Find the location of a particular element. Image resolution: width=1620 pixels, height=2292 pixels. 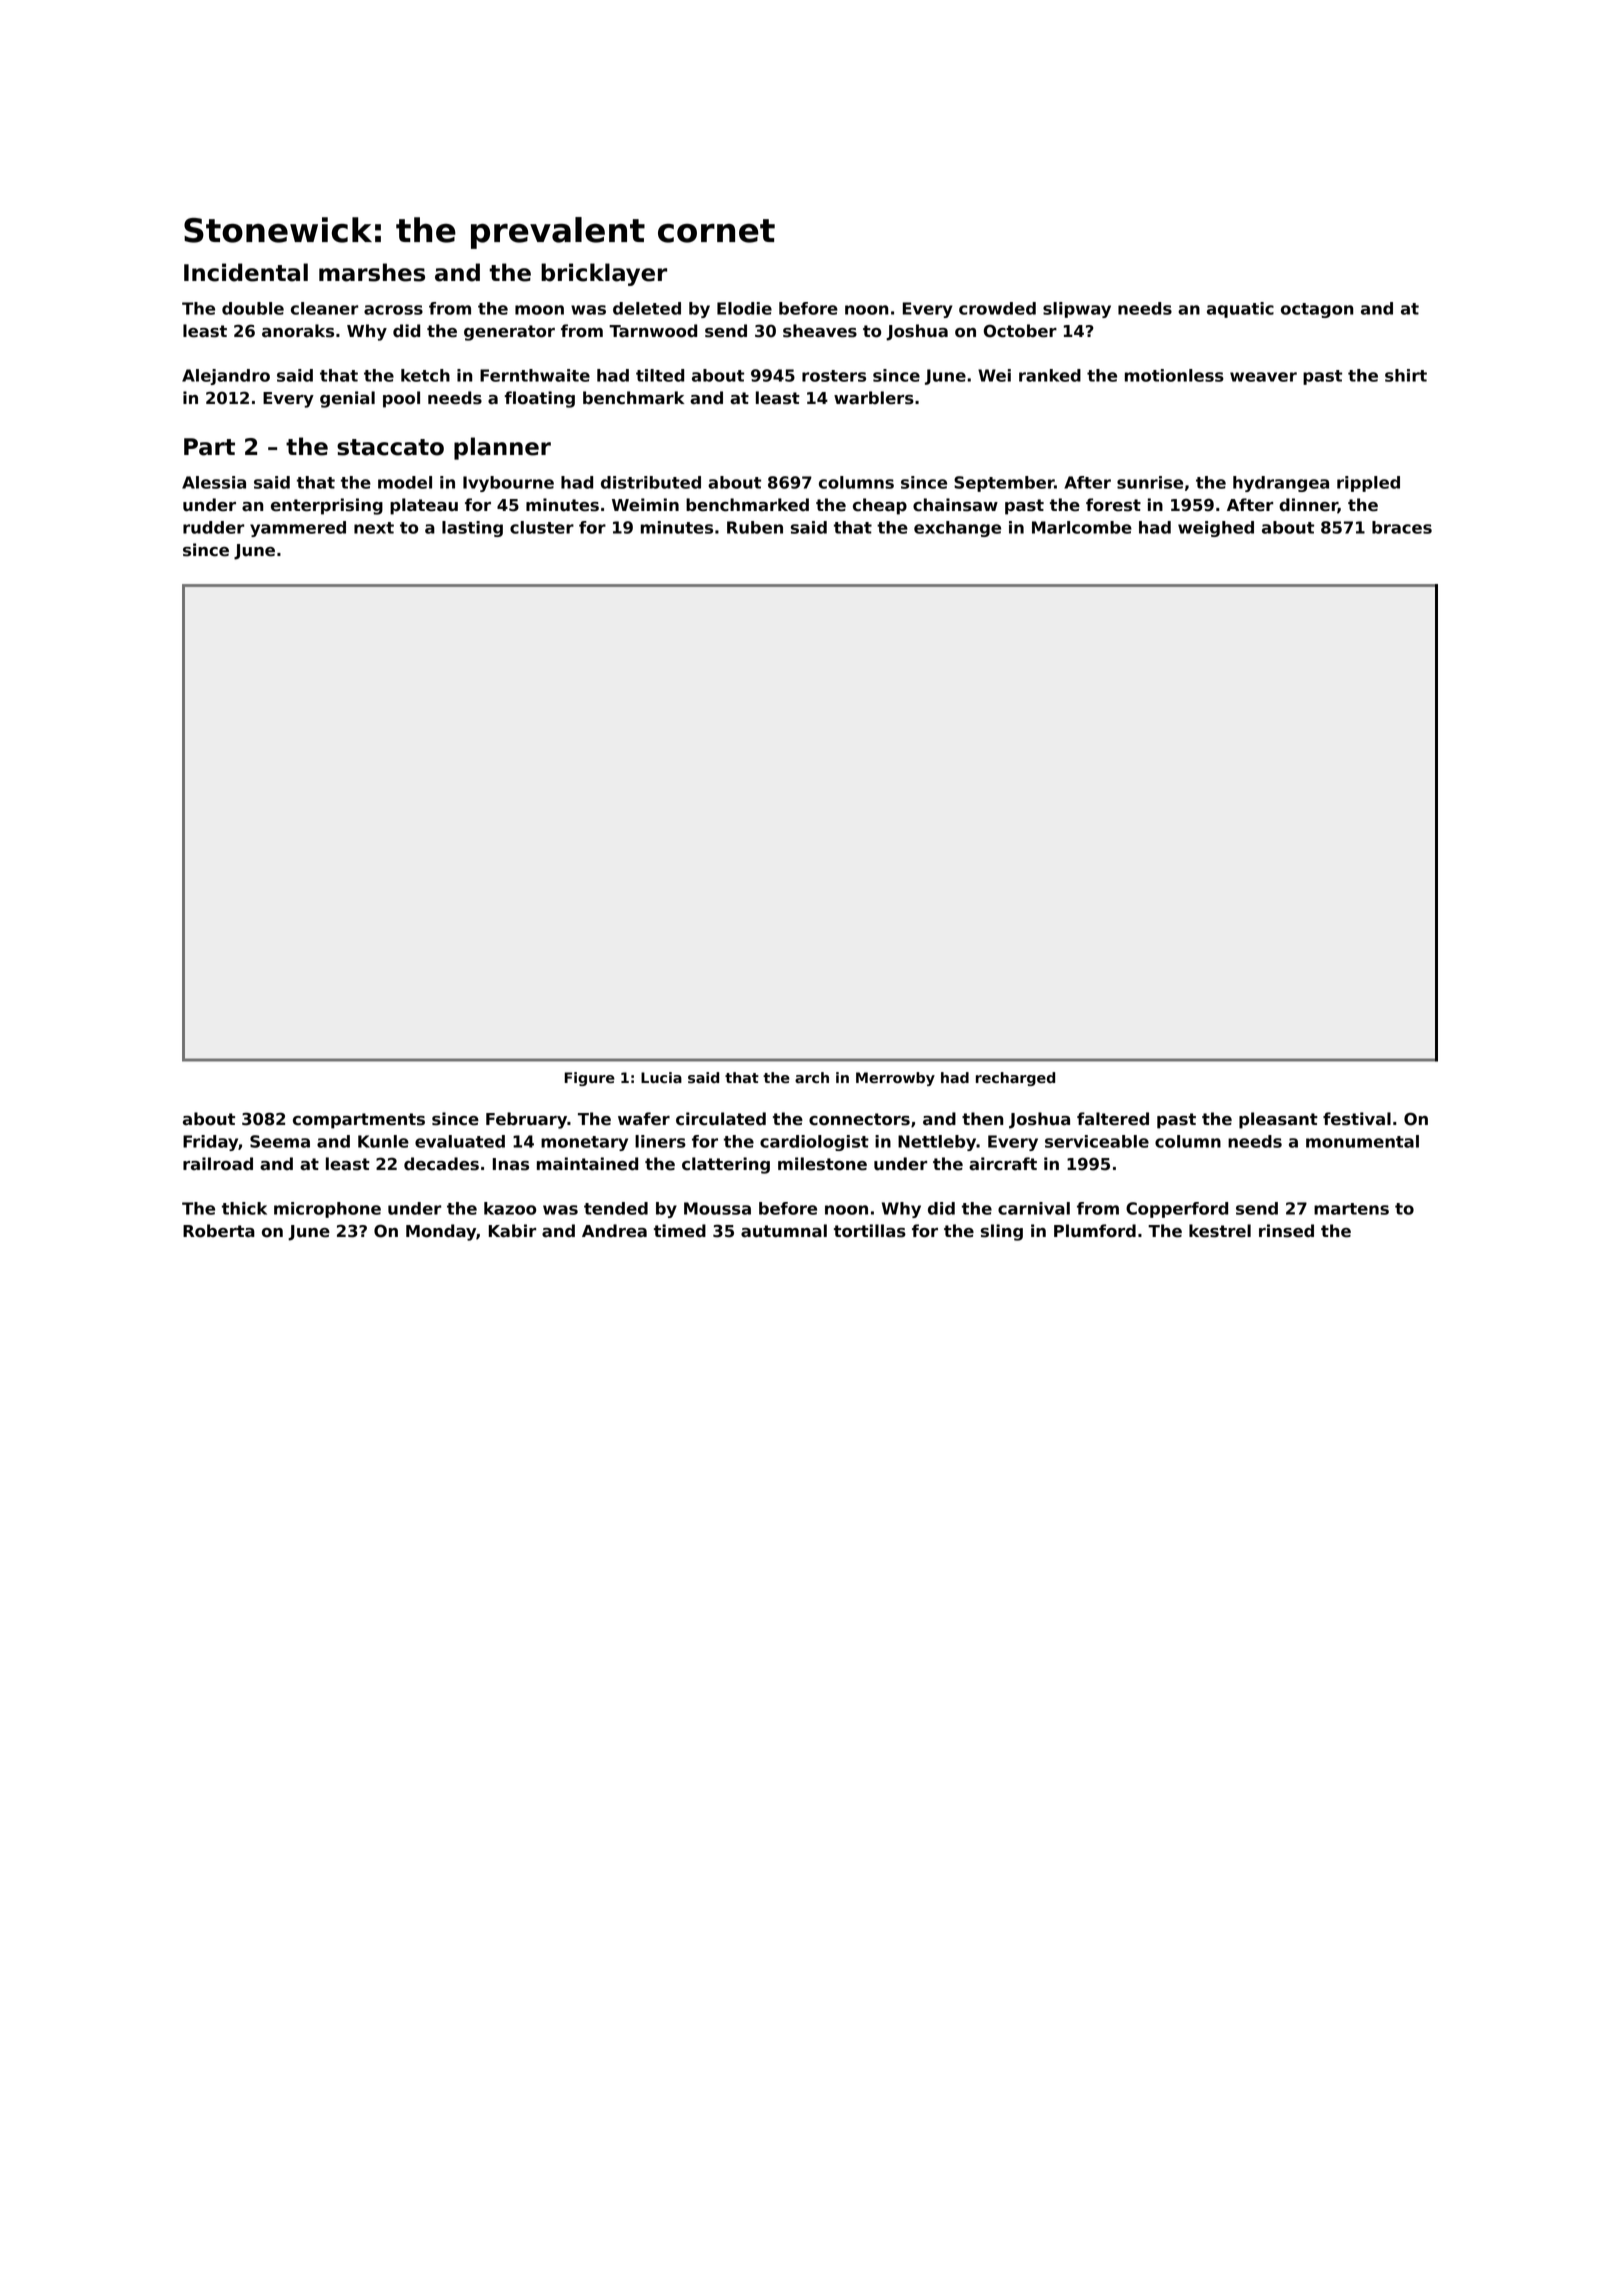

Kunle is located at coordinates (383, 1141).
